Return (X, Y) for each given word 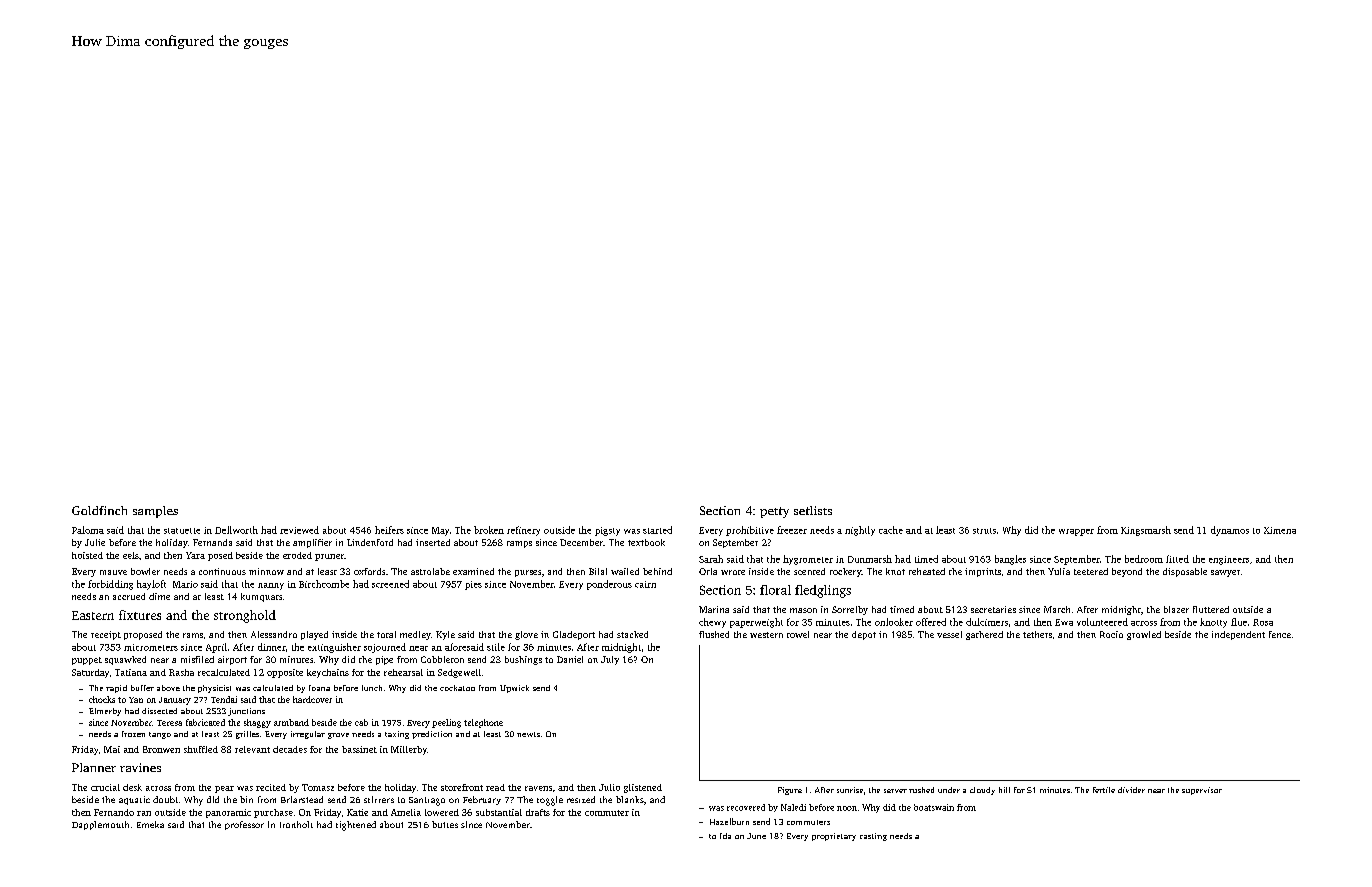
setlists (813, 510)
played (314, 635)
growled (1144, 635)
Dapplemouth (100, 825)
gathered (984, 635)
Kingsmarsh (1146, 531)
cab (361, 722)
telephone (483, 723)
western (766, 635)
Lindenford (370, 542)
